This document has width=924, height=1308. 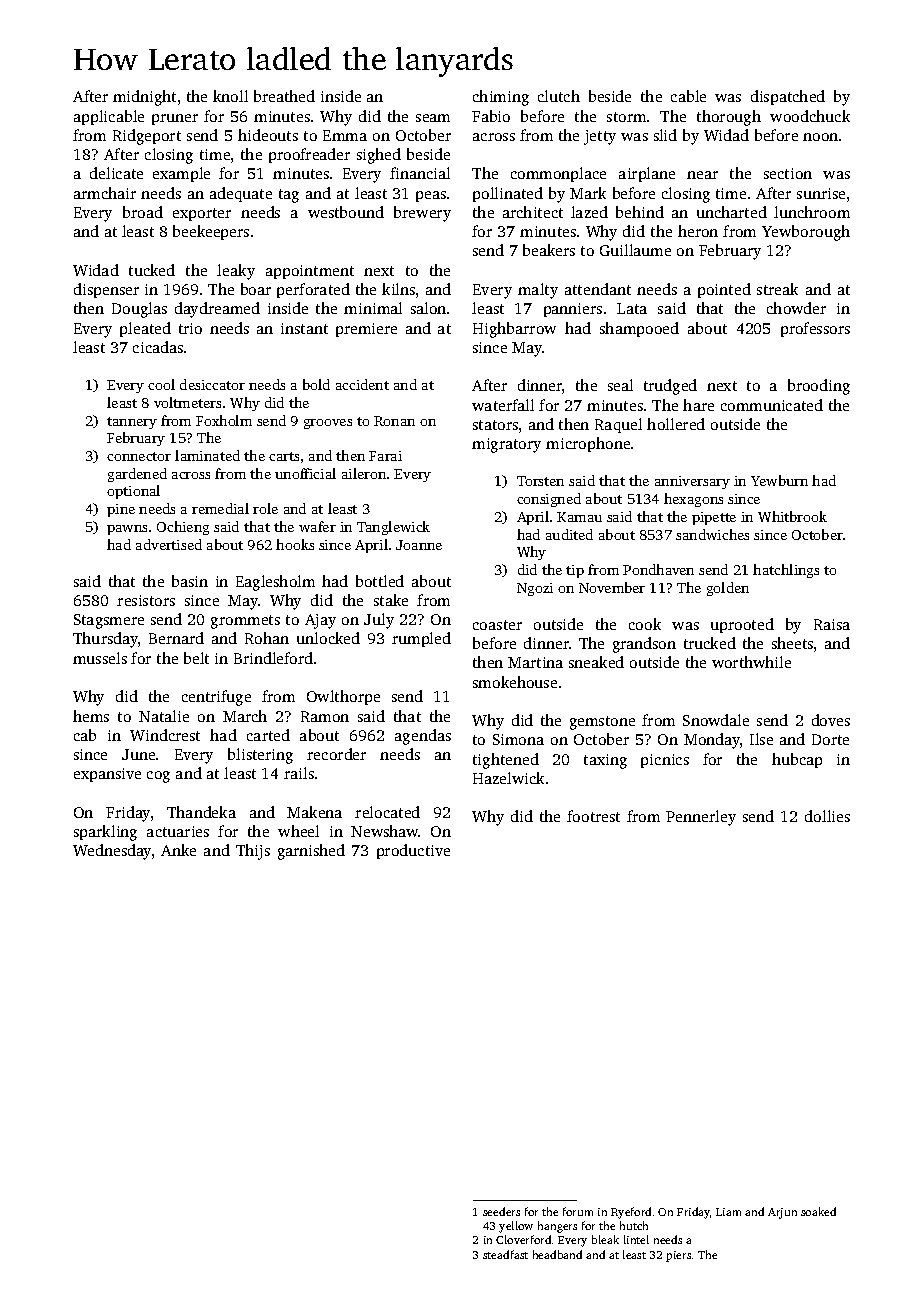 I want to click on Torsten, so click(x=540, y=481).
